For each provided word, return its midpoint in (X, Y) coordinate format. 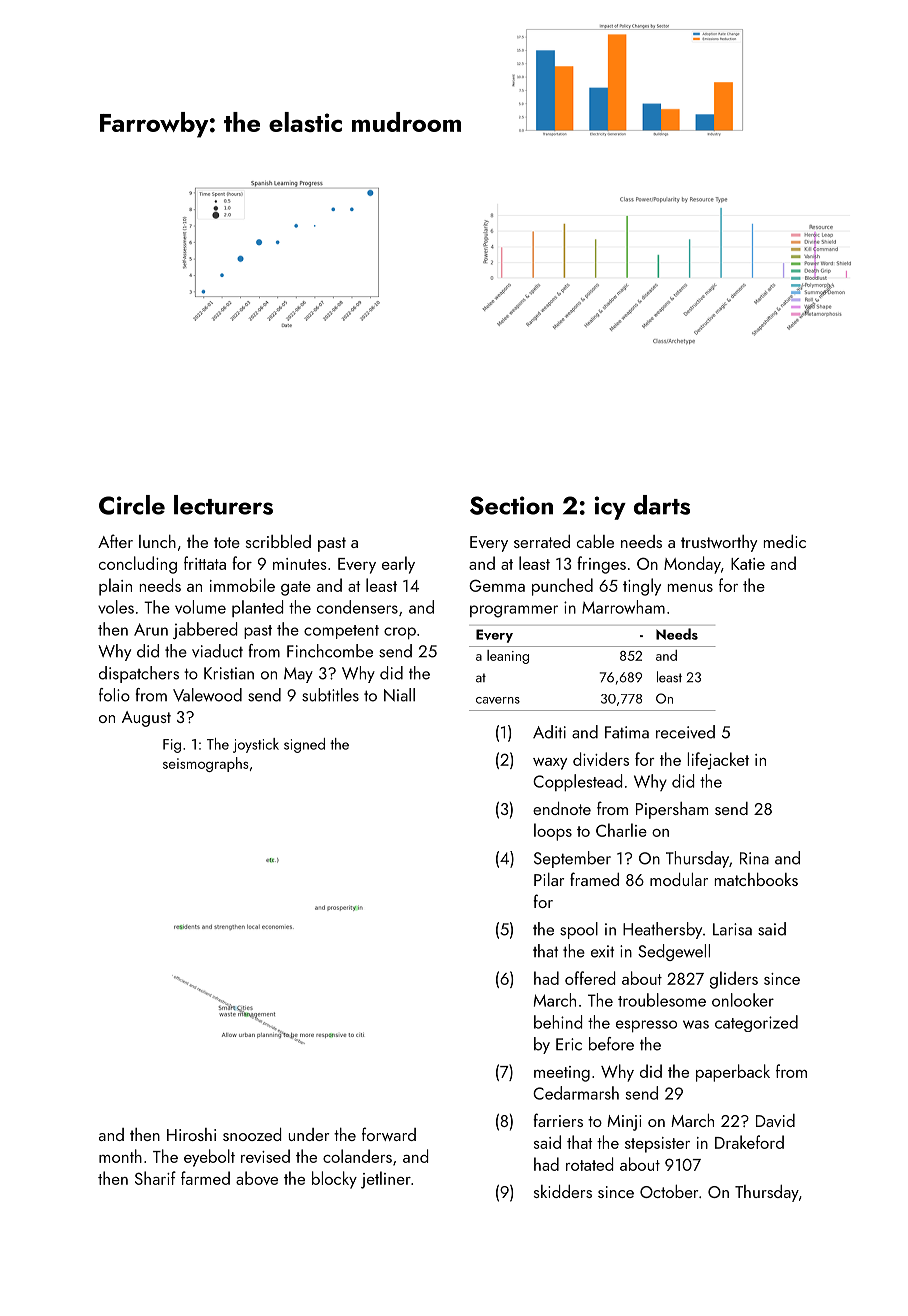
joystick (256, 745)
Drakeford (749, 1142)
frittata (205, 563)
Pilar (549, 879)
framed (594, 879)
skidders (563, 1191)
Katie (748, 564)
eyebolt (209, 1158)
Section (511, 505)
